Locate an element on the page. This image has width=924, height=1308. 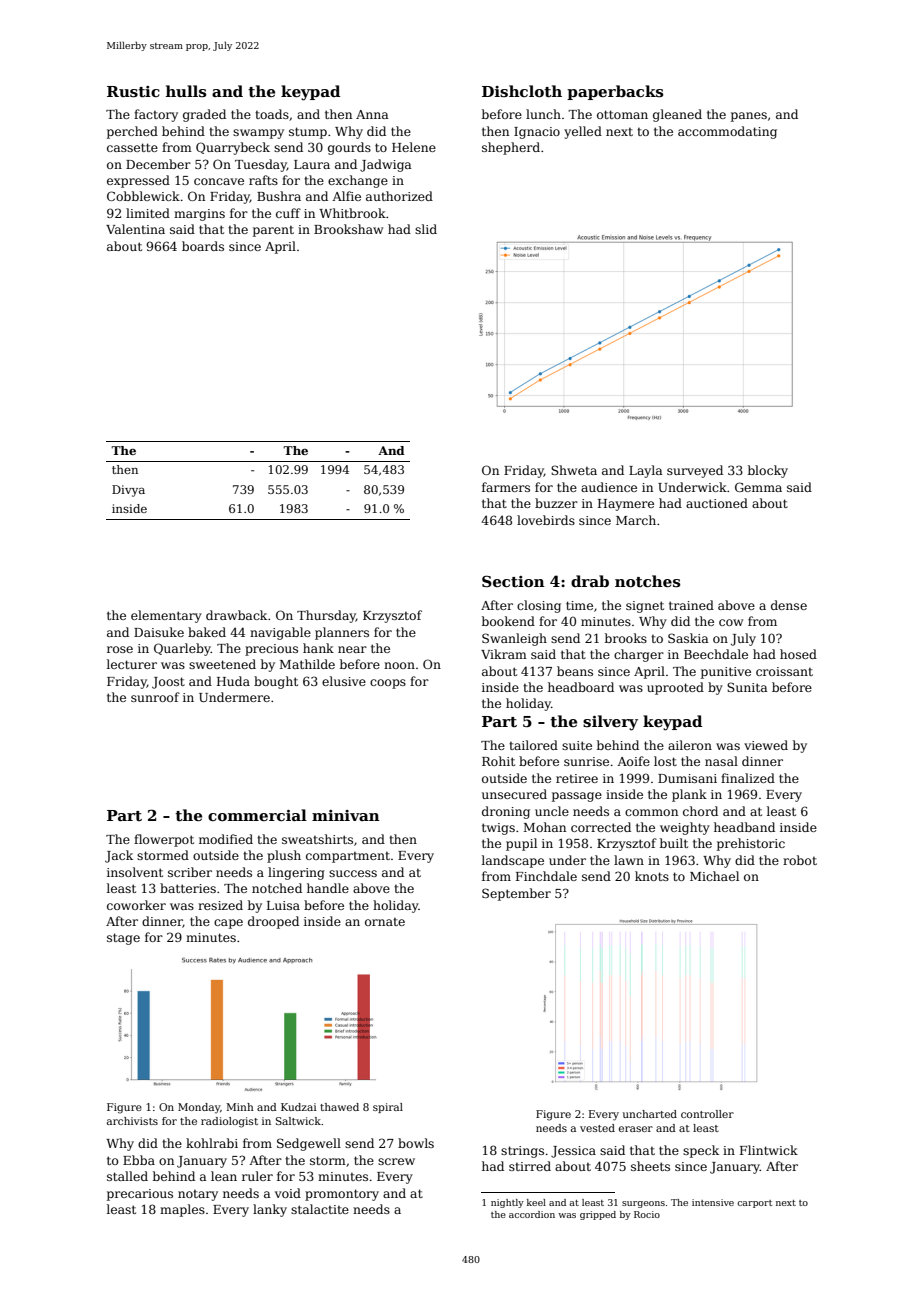
accordion is located at coordinates (532, 1214).
